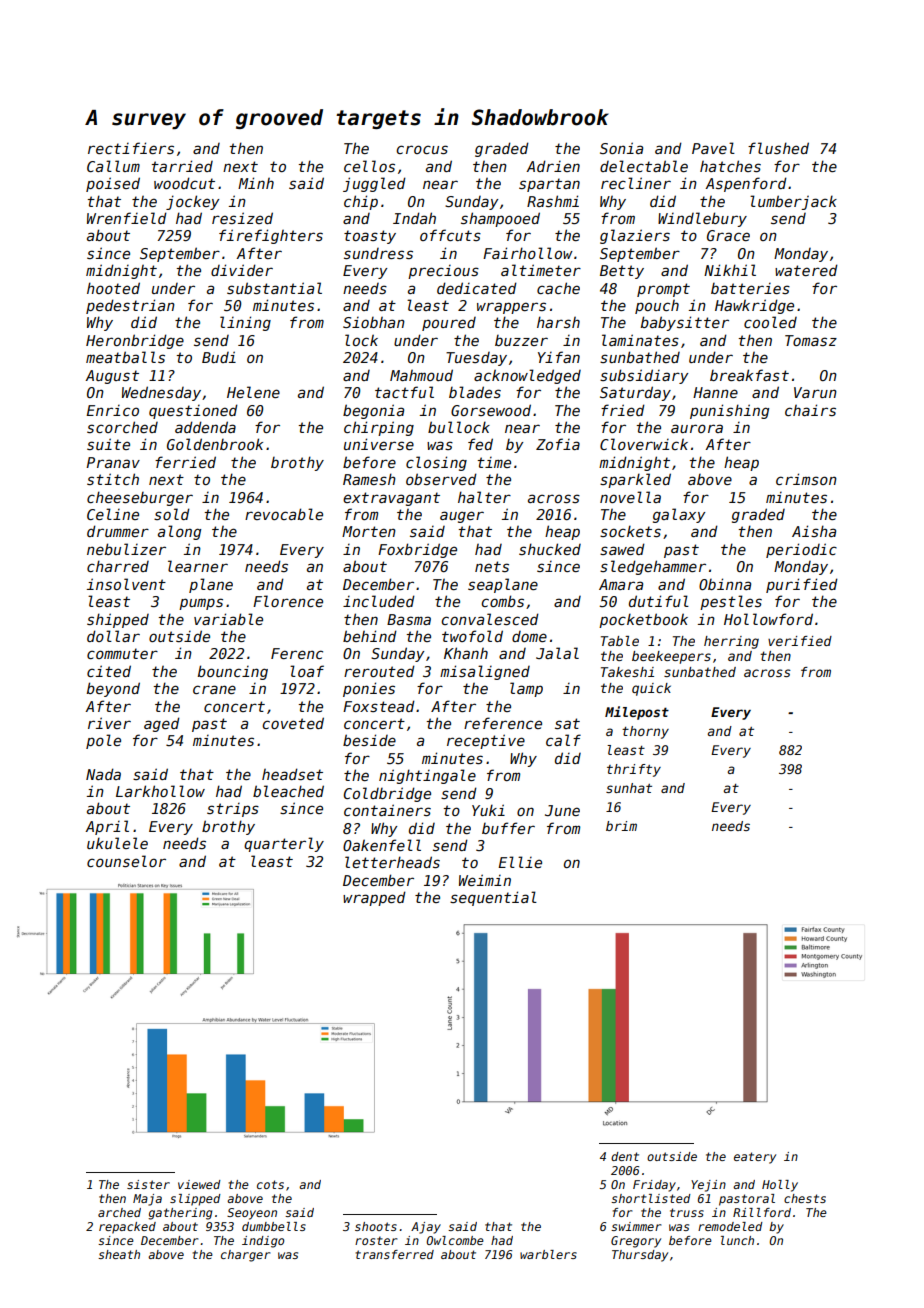 The height and width of the document is (1308, 924). What do you see at coordinates (199, 1184) in the document?
I see `viewed` at bounding box center [199, 1184].
